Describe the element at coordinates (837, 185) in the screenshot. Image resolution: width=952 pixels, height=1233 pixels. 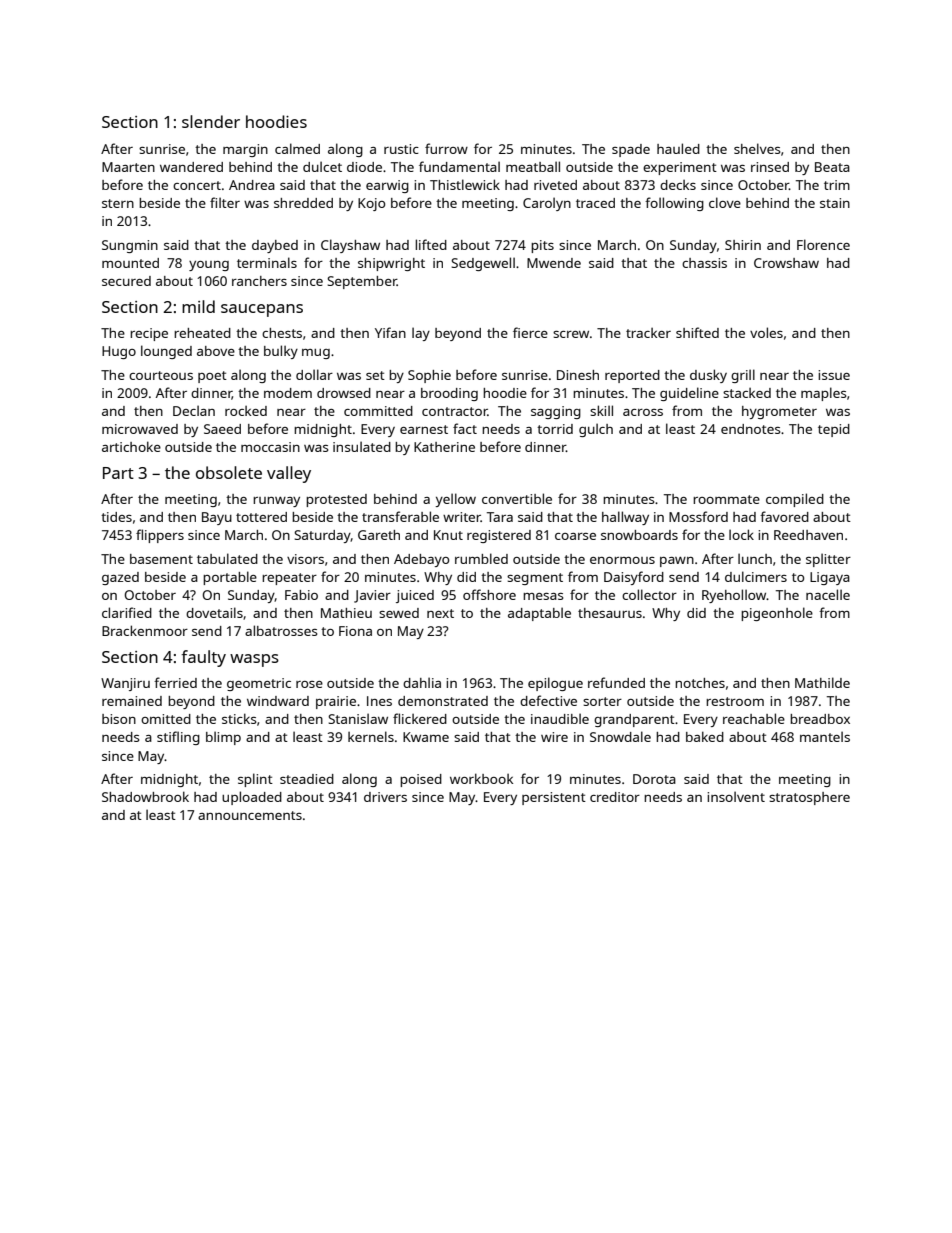
I see `trim` at that location.
